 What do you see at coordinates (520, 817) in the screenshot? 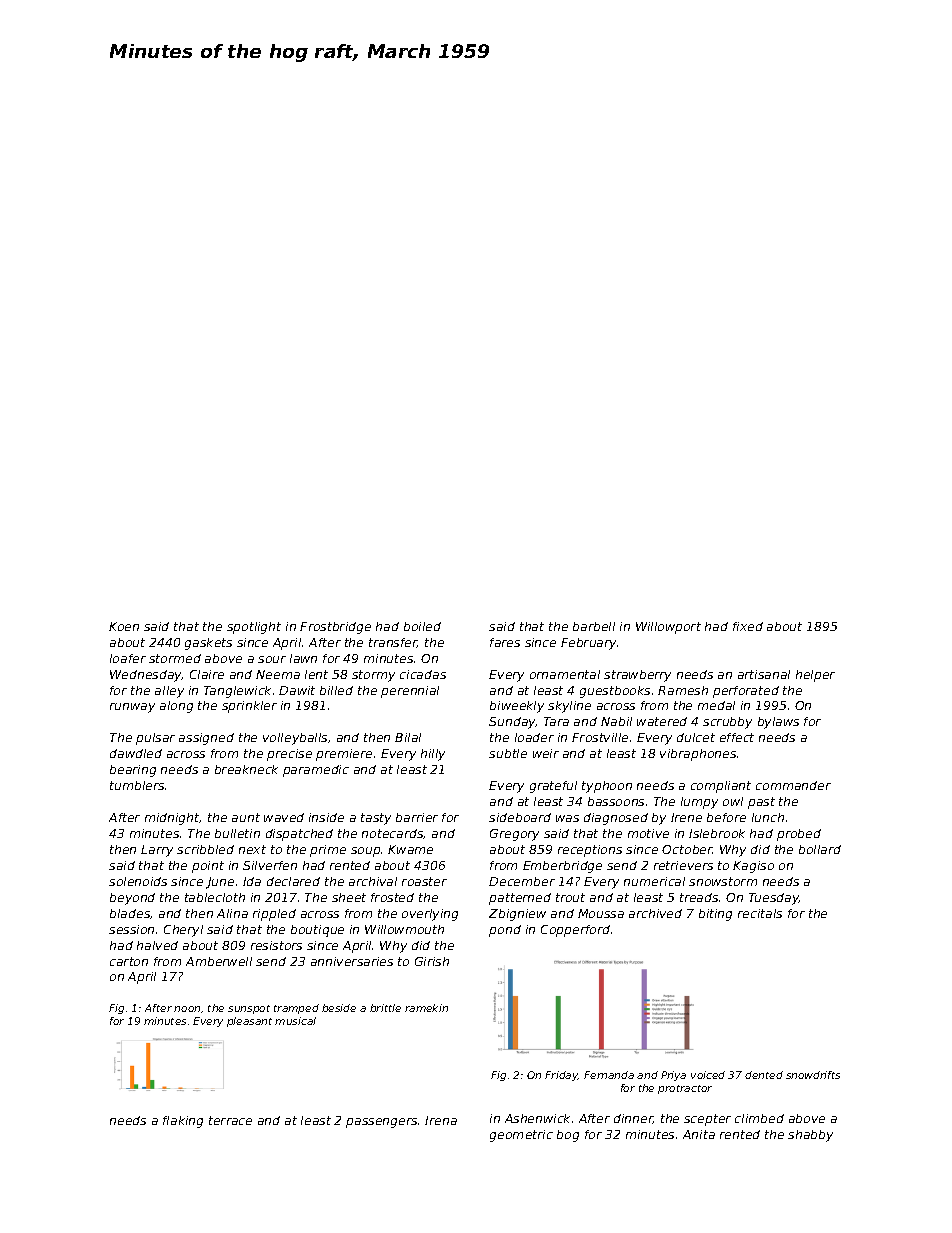
I see `sideboard` at bounding box center [520, 817].
